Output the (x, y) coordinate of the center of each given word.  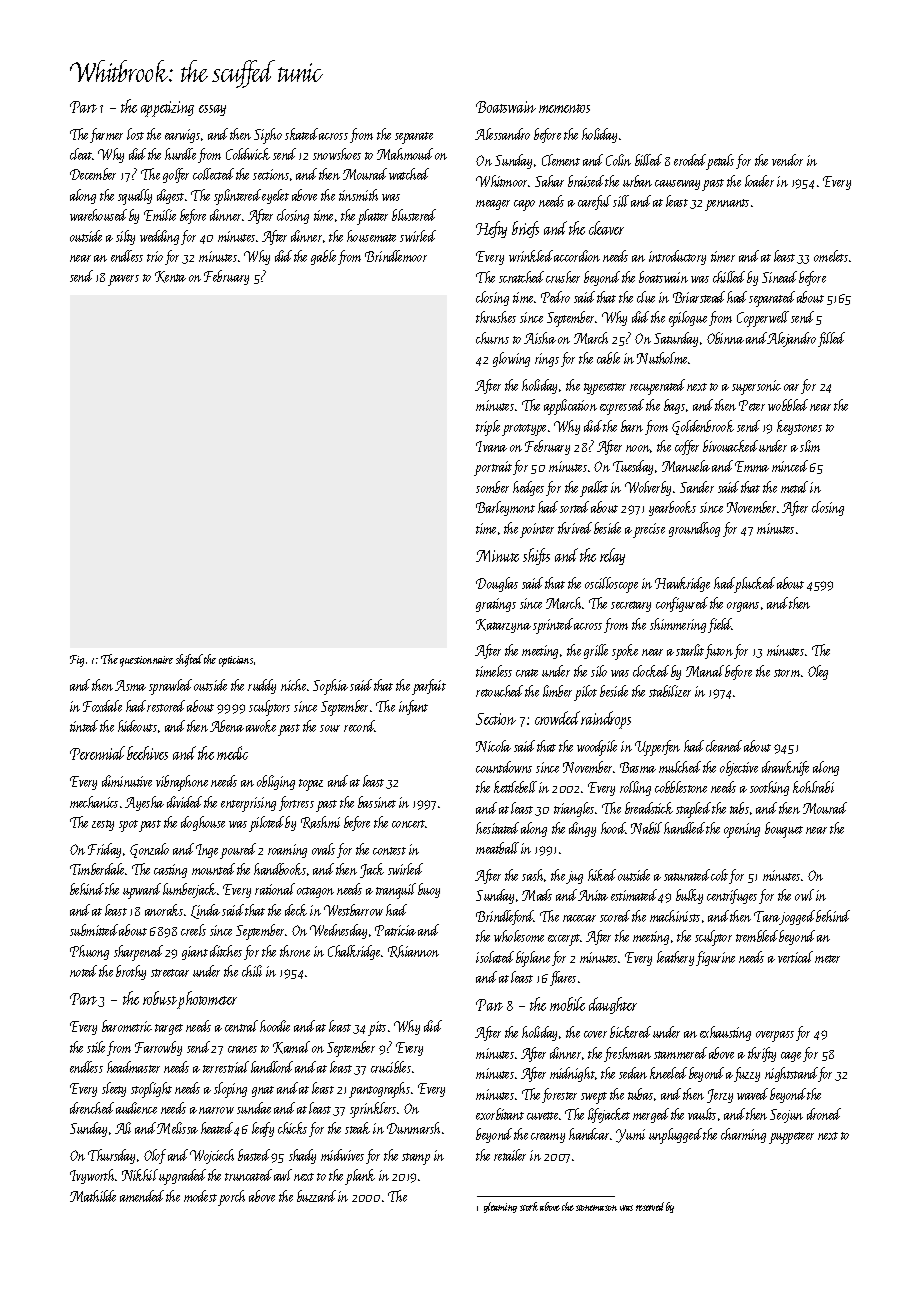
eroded (690, 160)
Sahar (549, 181)
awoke (261, 726)
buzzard (316, 1196)
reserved (650, 1206)
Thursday (111, 1156)
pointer (537, 530)
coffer (687, 447)
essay (212, 110)
